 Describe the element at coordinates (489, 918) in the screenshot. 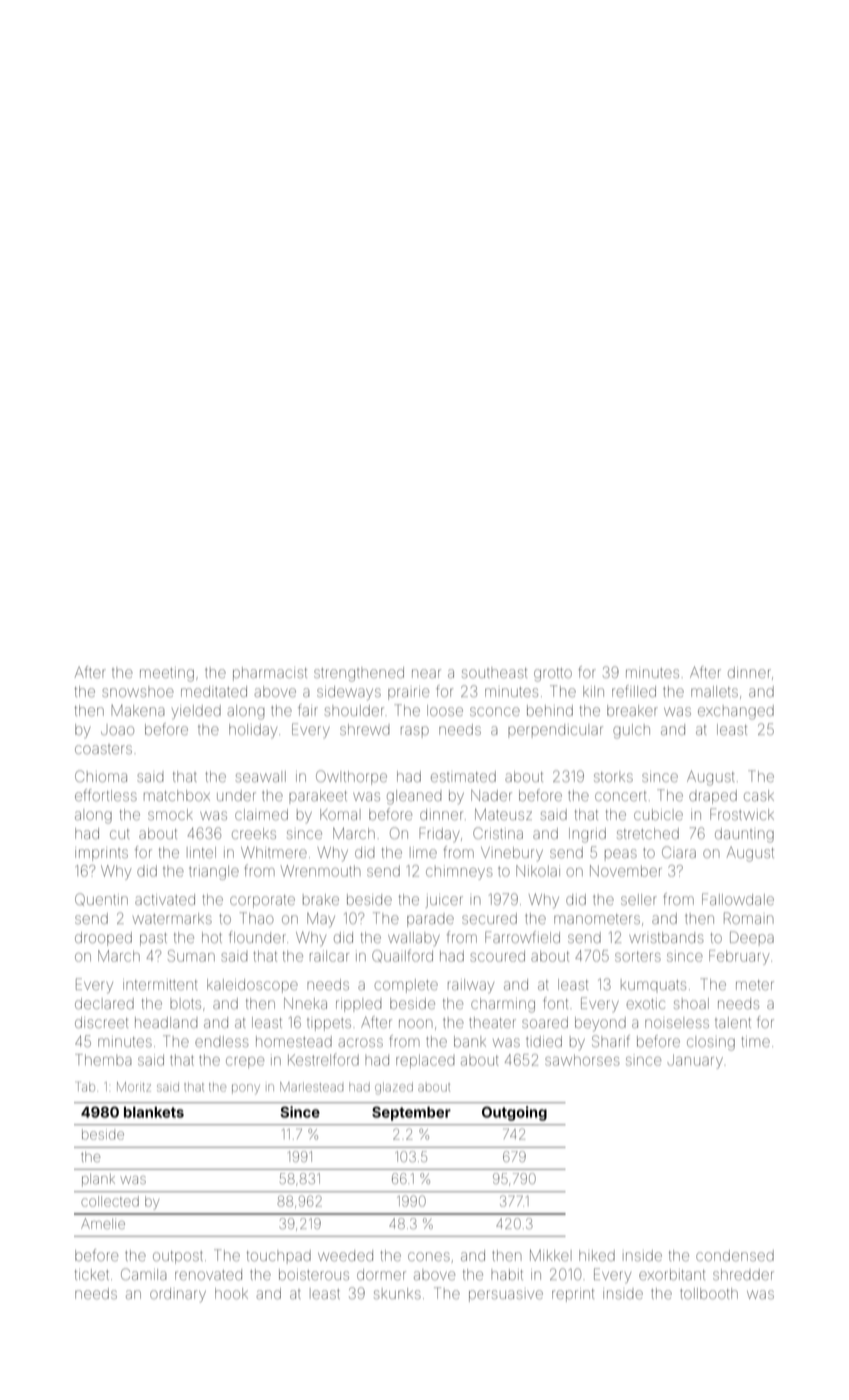

I see `secured` at that location.
